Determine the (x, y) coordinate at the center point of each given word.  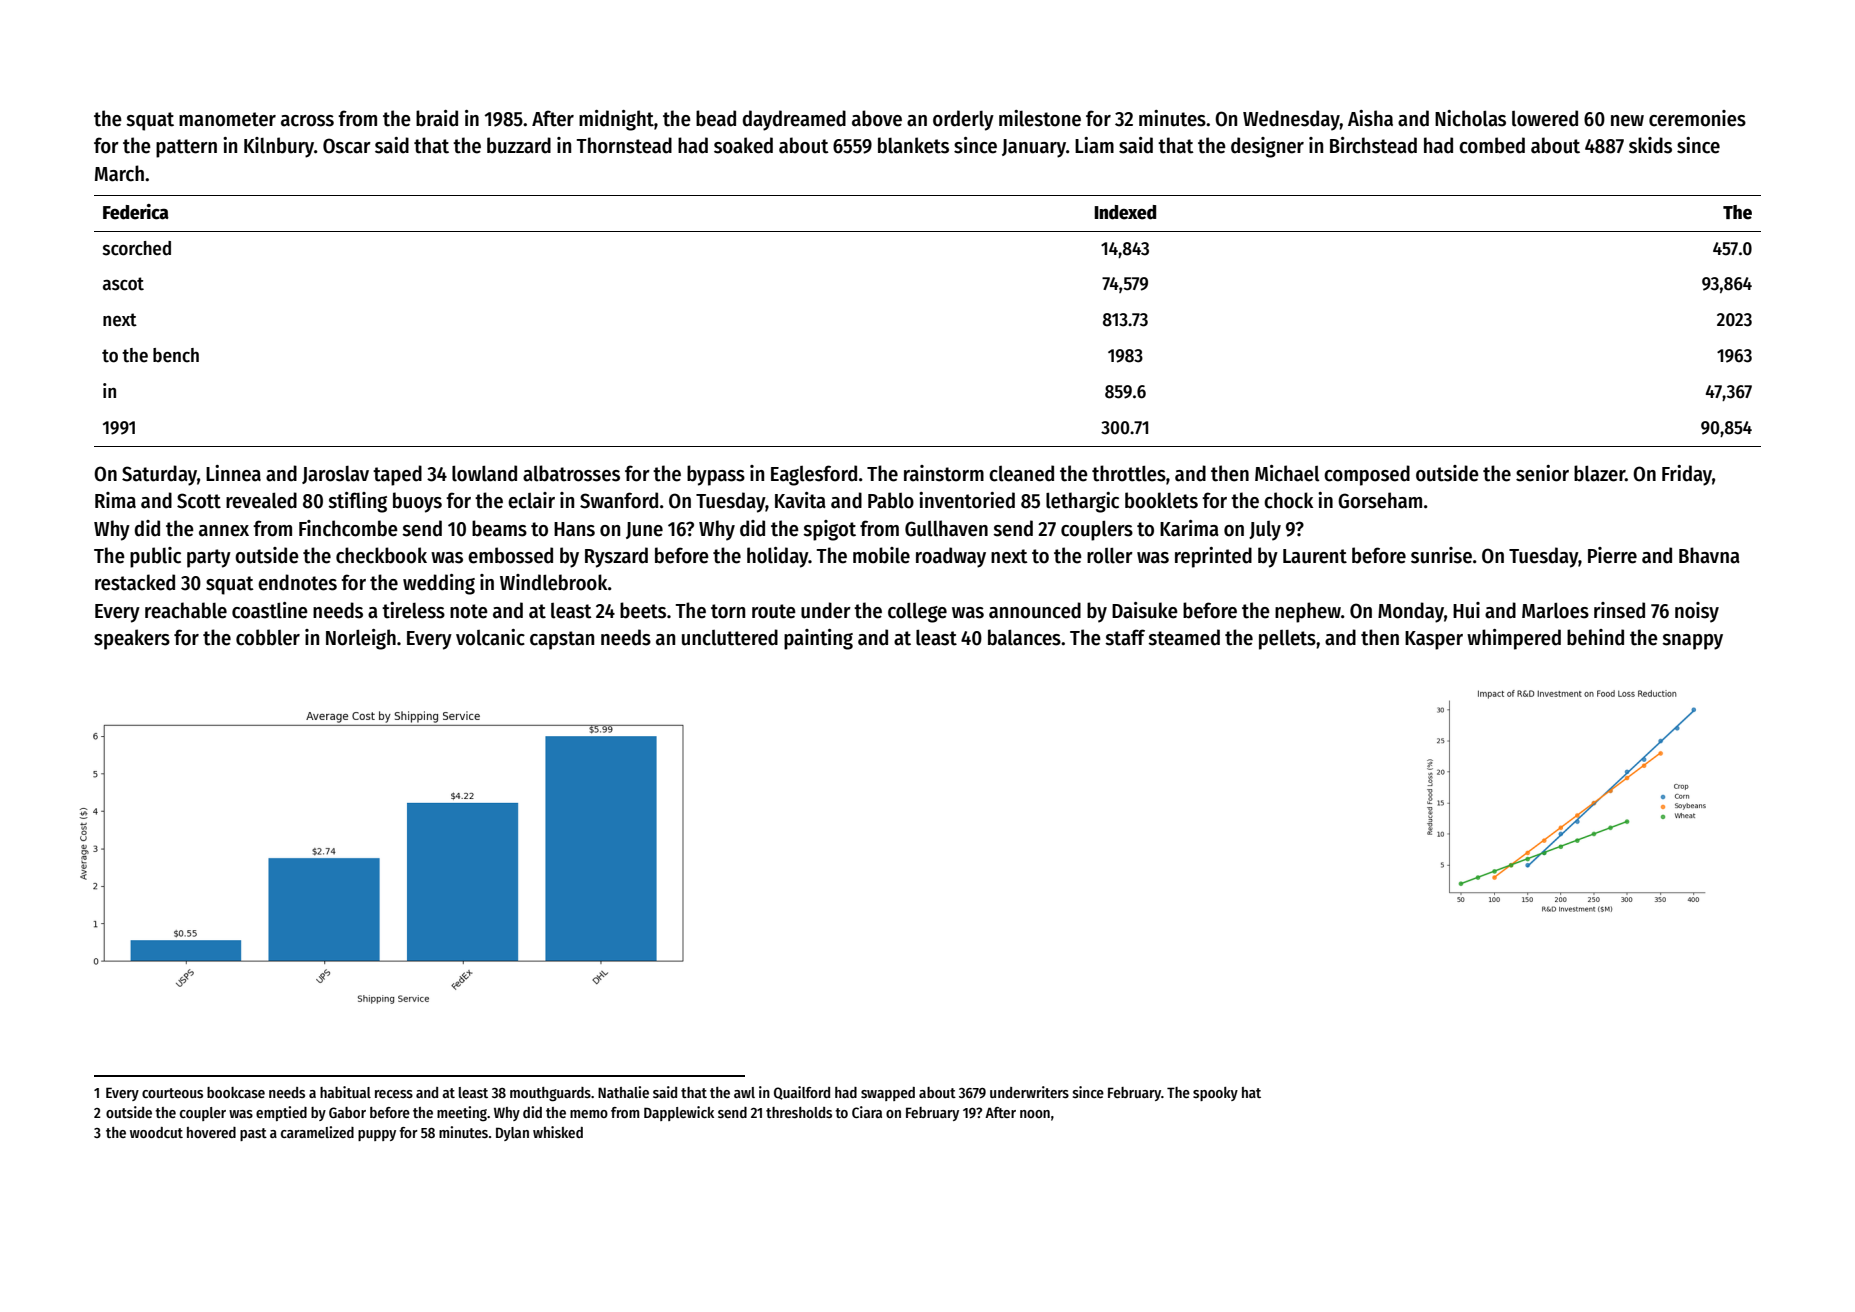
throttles (1129, 473)
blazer (1599, 473)
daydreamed (794, 120)
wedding (439, 584)
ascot (123, 284)
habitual (345, 1092)
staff (1125, 637)
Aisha (1370, 118)
